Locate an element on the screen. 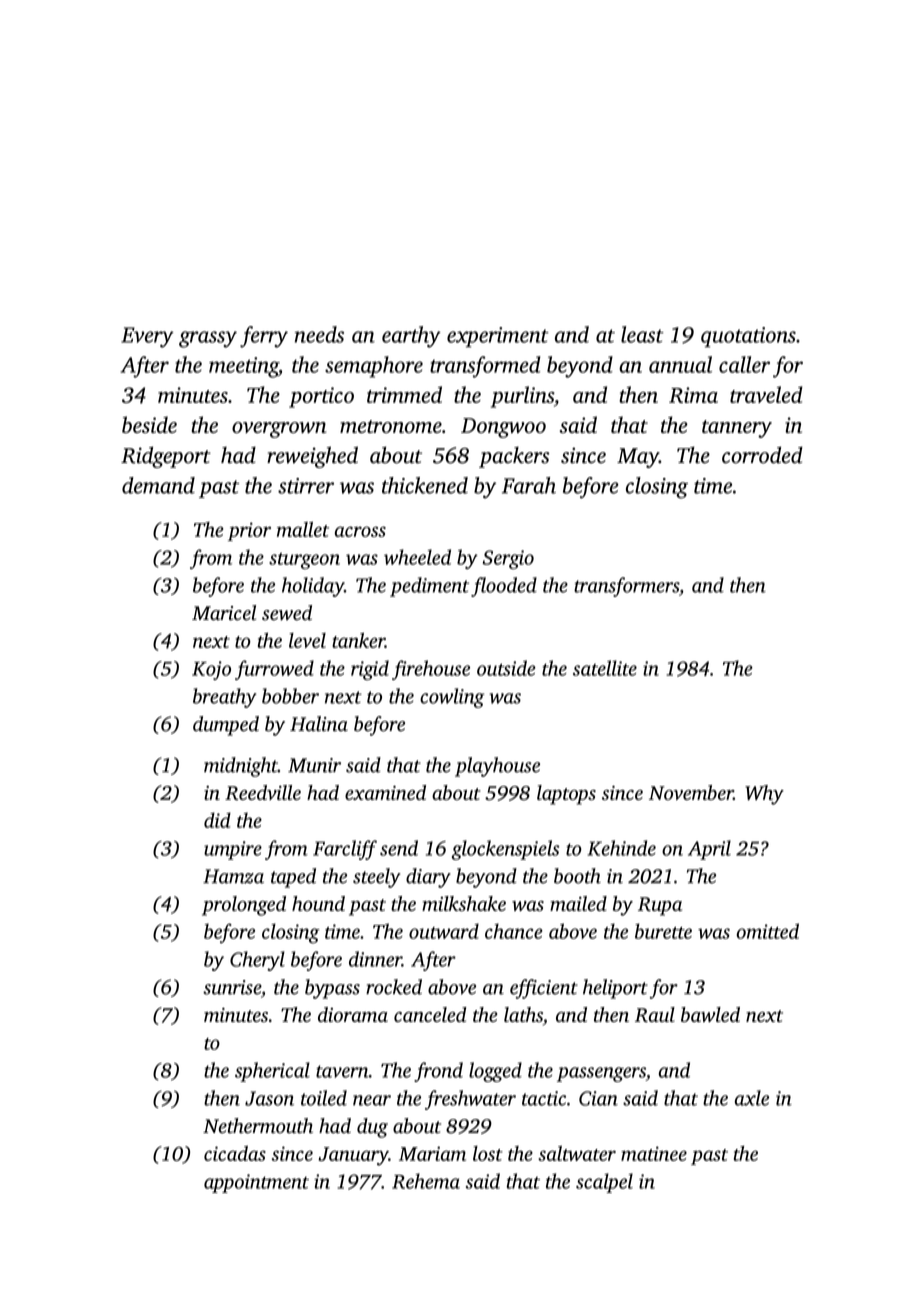 The image size is (924, 1311). burette is located at coordinates (663, 931).
